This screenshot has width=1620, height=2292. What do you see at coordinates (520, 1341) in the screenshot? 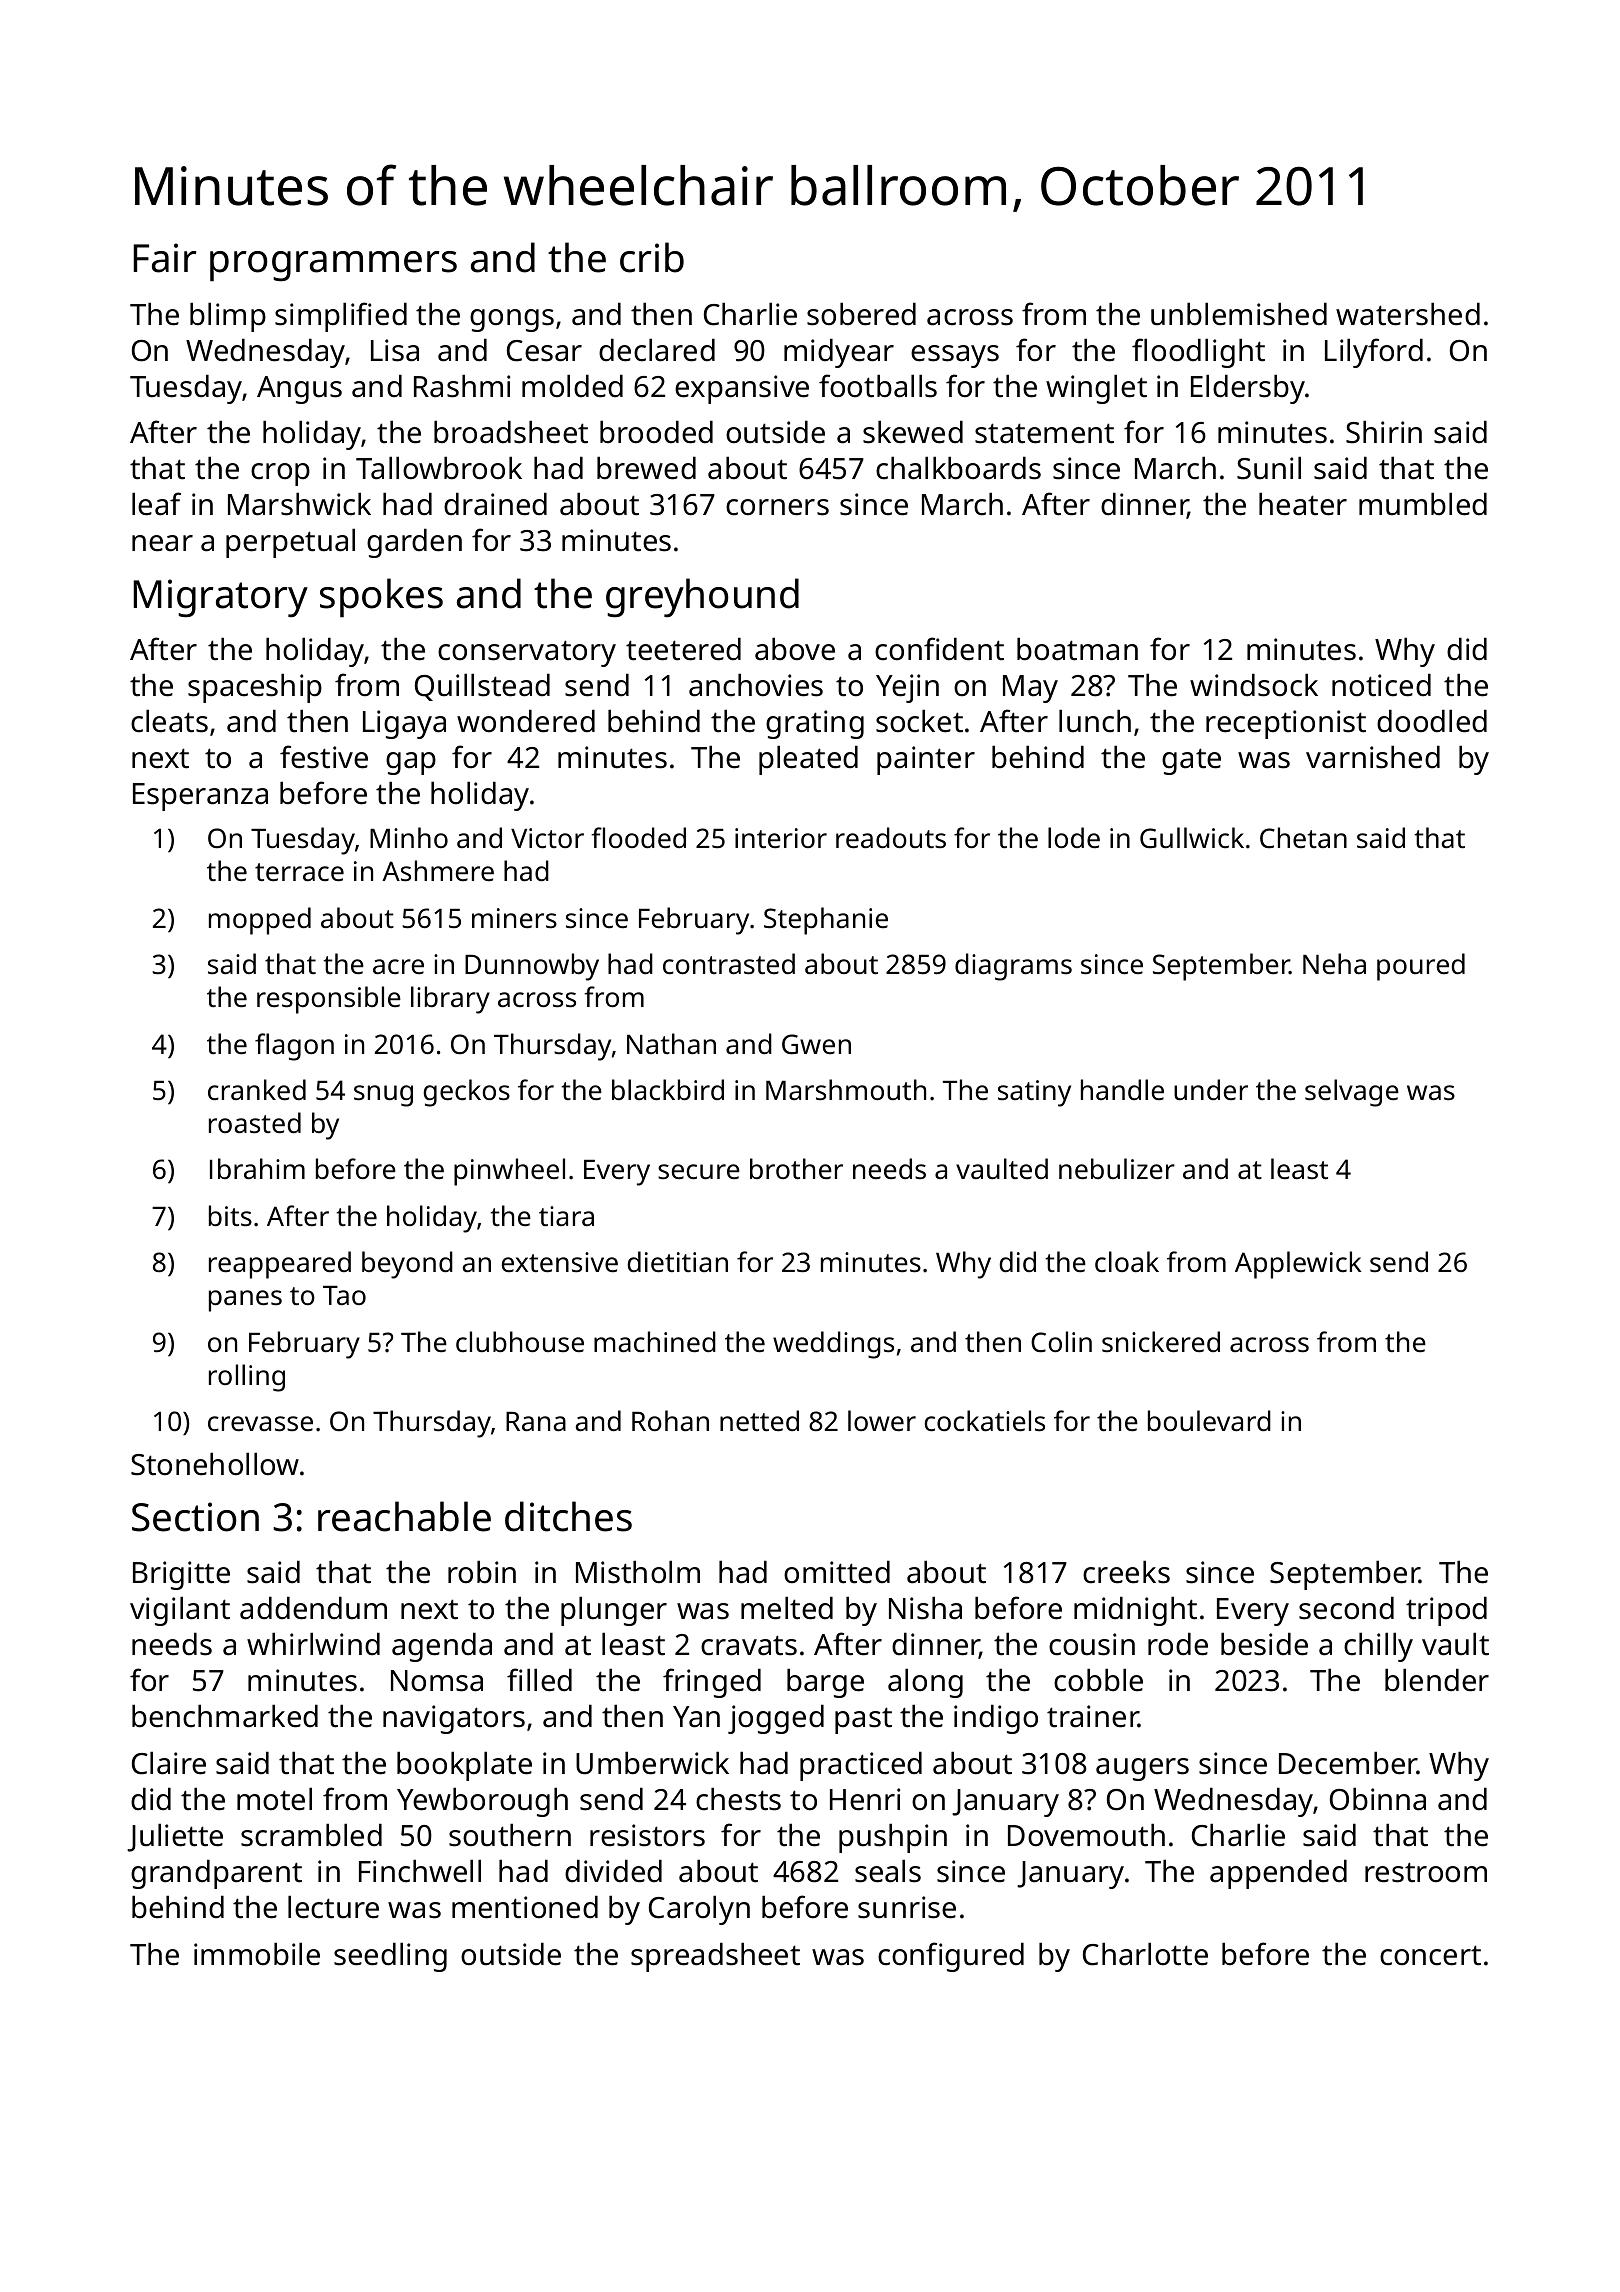
I see `clubhouse` at bounding box center [520, 1341].
